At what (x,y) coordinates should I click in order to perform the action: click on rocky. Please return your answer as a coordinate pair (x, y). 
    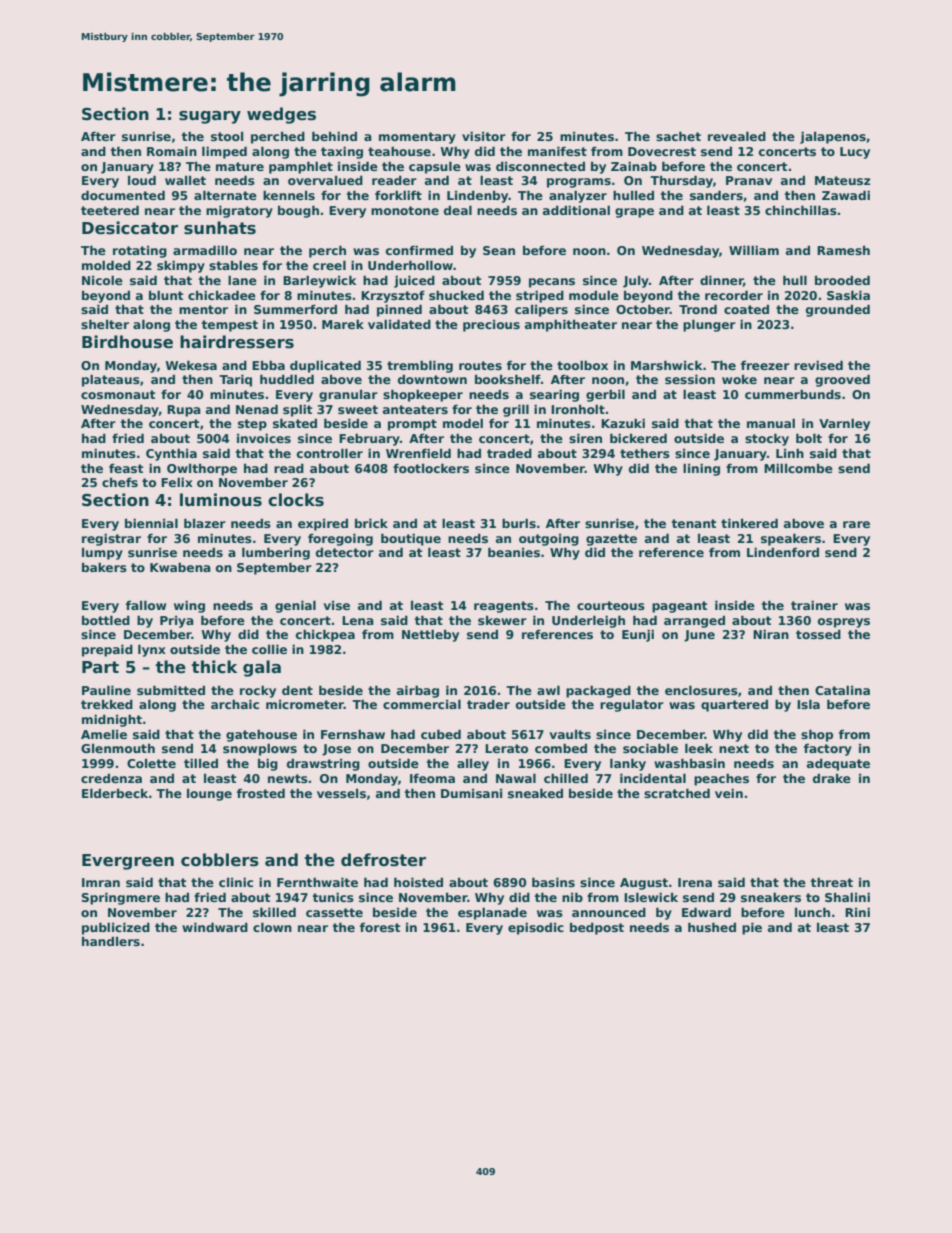
    Looking at the image, I should click on (258, 691).
